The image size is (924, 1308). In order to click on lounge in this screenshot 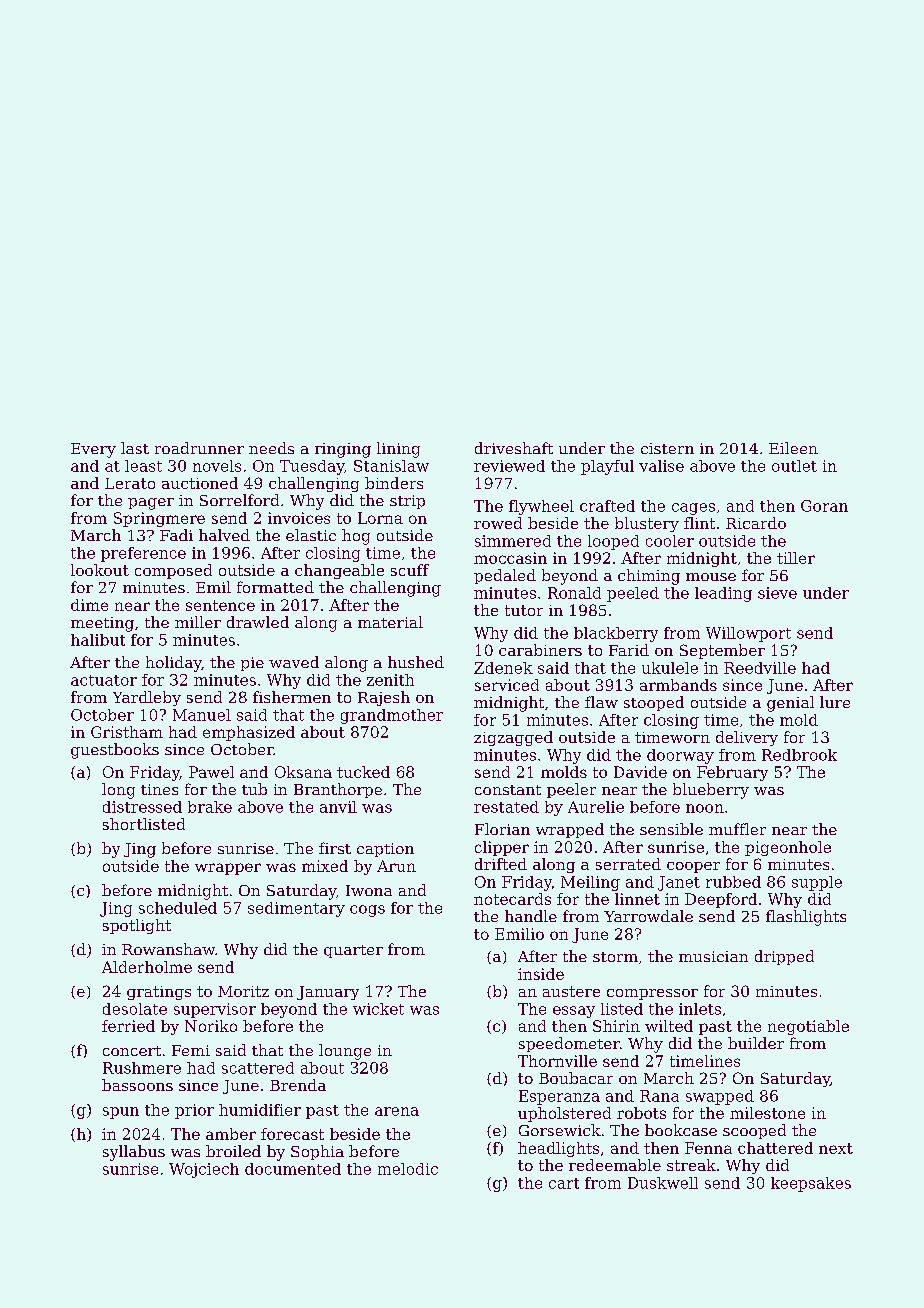, I will do `click(345, 1052)`.
